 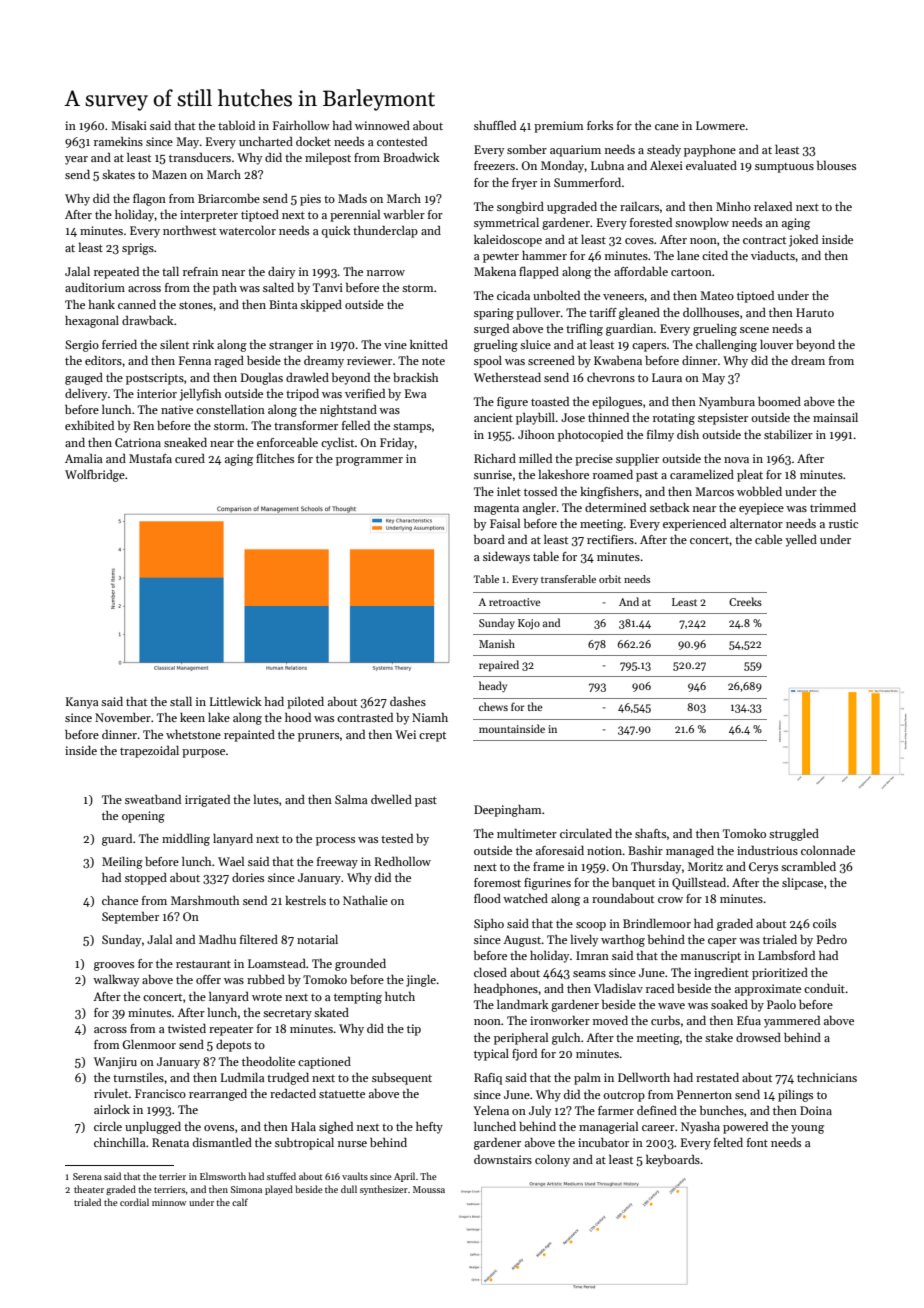 What do you see at coordinates (497, 643) in the screenshot?
I see `Manish` at bounding box center [497, 643].
